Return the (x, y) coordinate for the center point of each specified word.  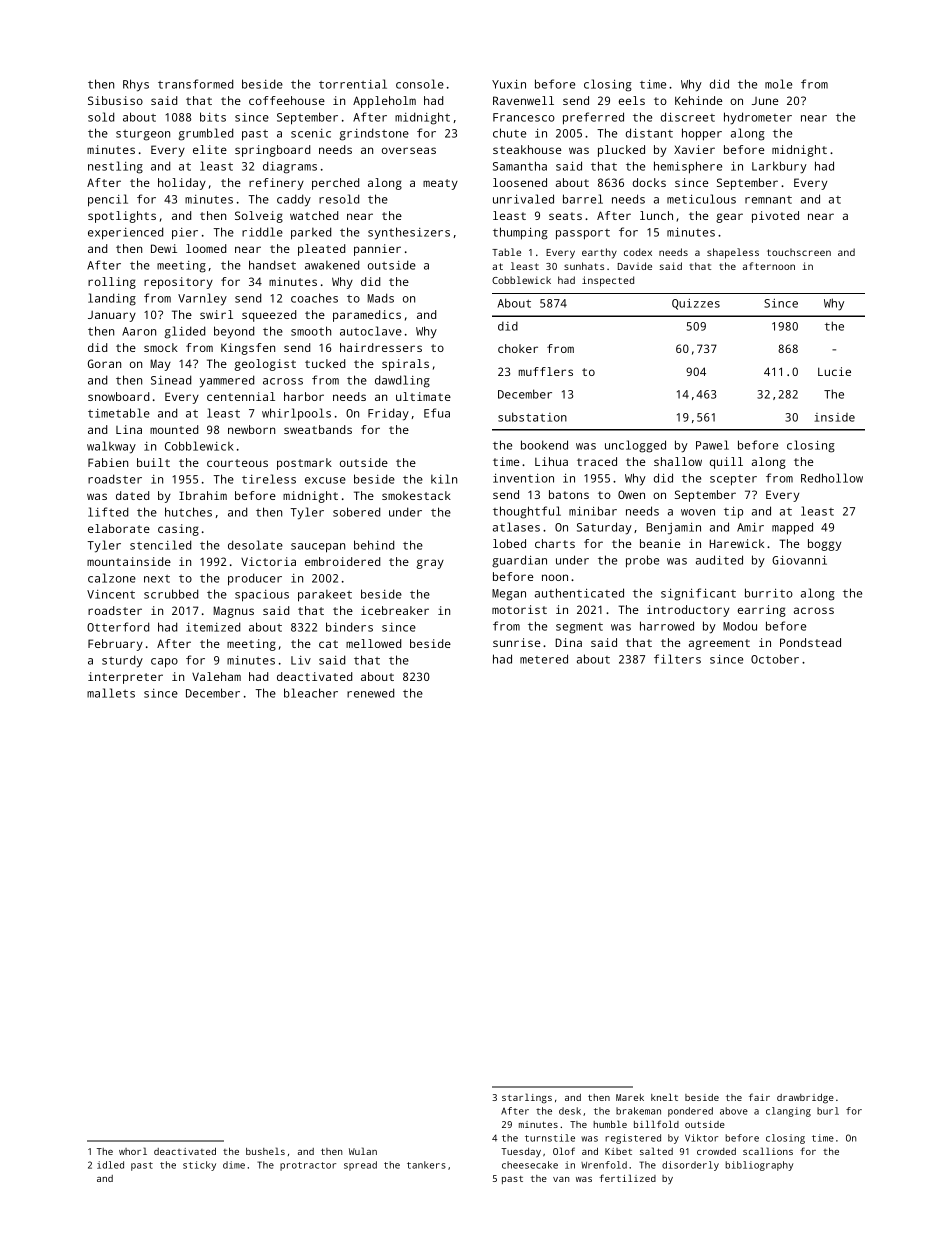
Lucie (834, 371)
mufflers (546, 371)
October (775, 659)
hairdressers (381, 347)
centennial (241, 396)
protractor (308, 1166)
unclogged (635, 446)
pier (185, 234)
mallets (111, 693)
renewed (370, 693)
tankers (426, 1165)
